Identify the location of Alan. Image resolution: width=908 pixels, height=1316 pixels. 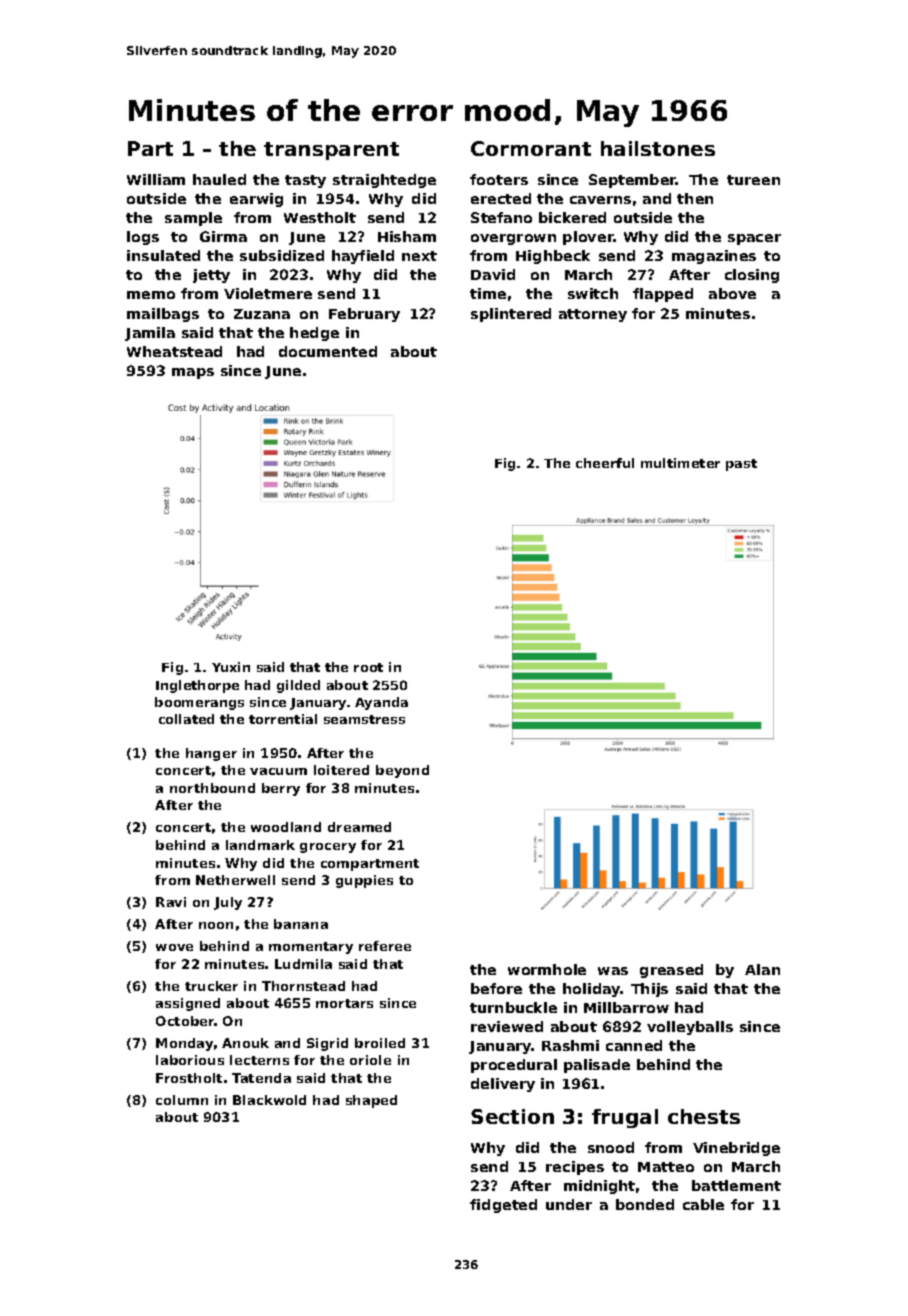
(762, 969).
